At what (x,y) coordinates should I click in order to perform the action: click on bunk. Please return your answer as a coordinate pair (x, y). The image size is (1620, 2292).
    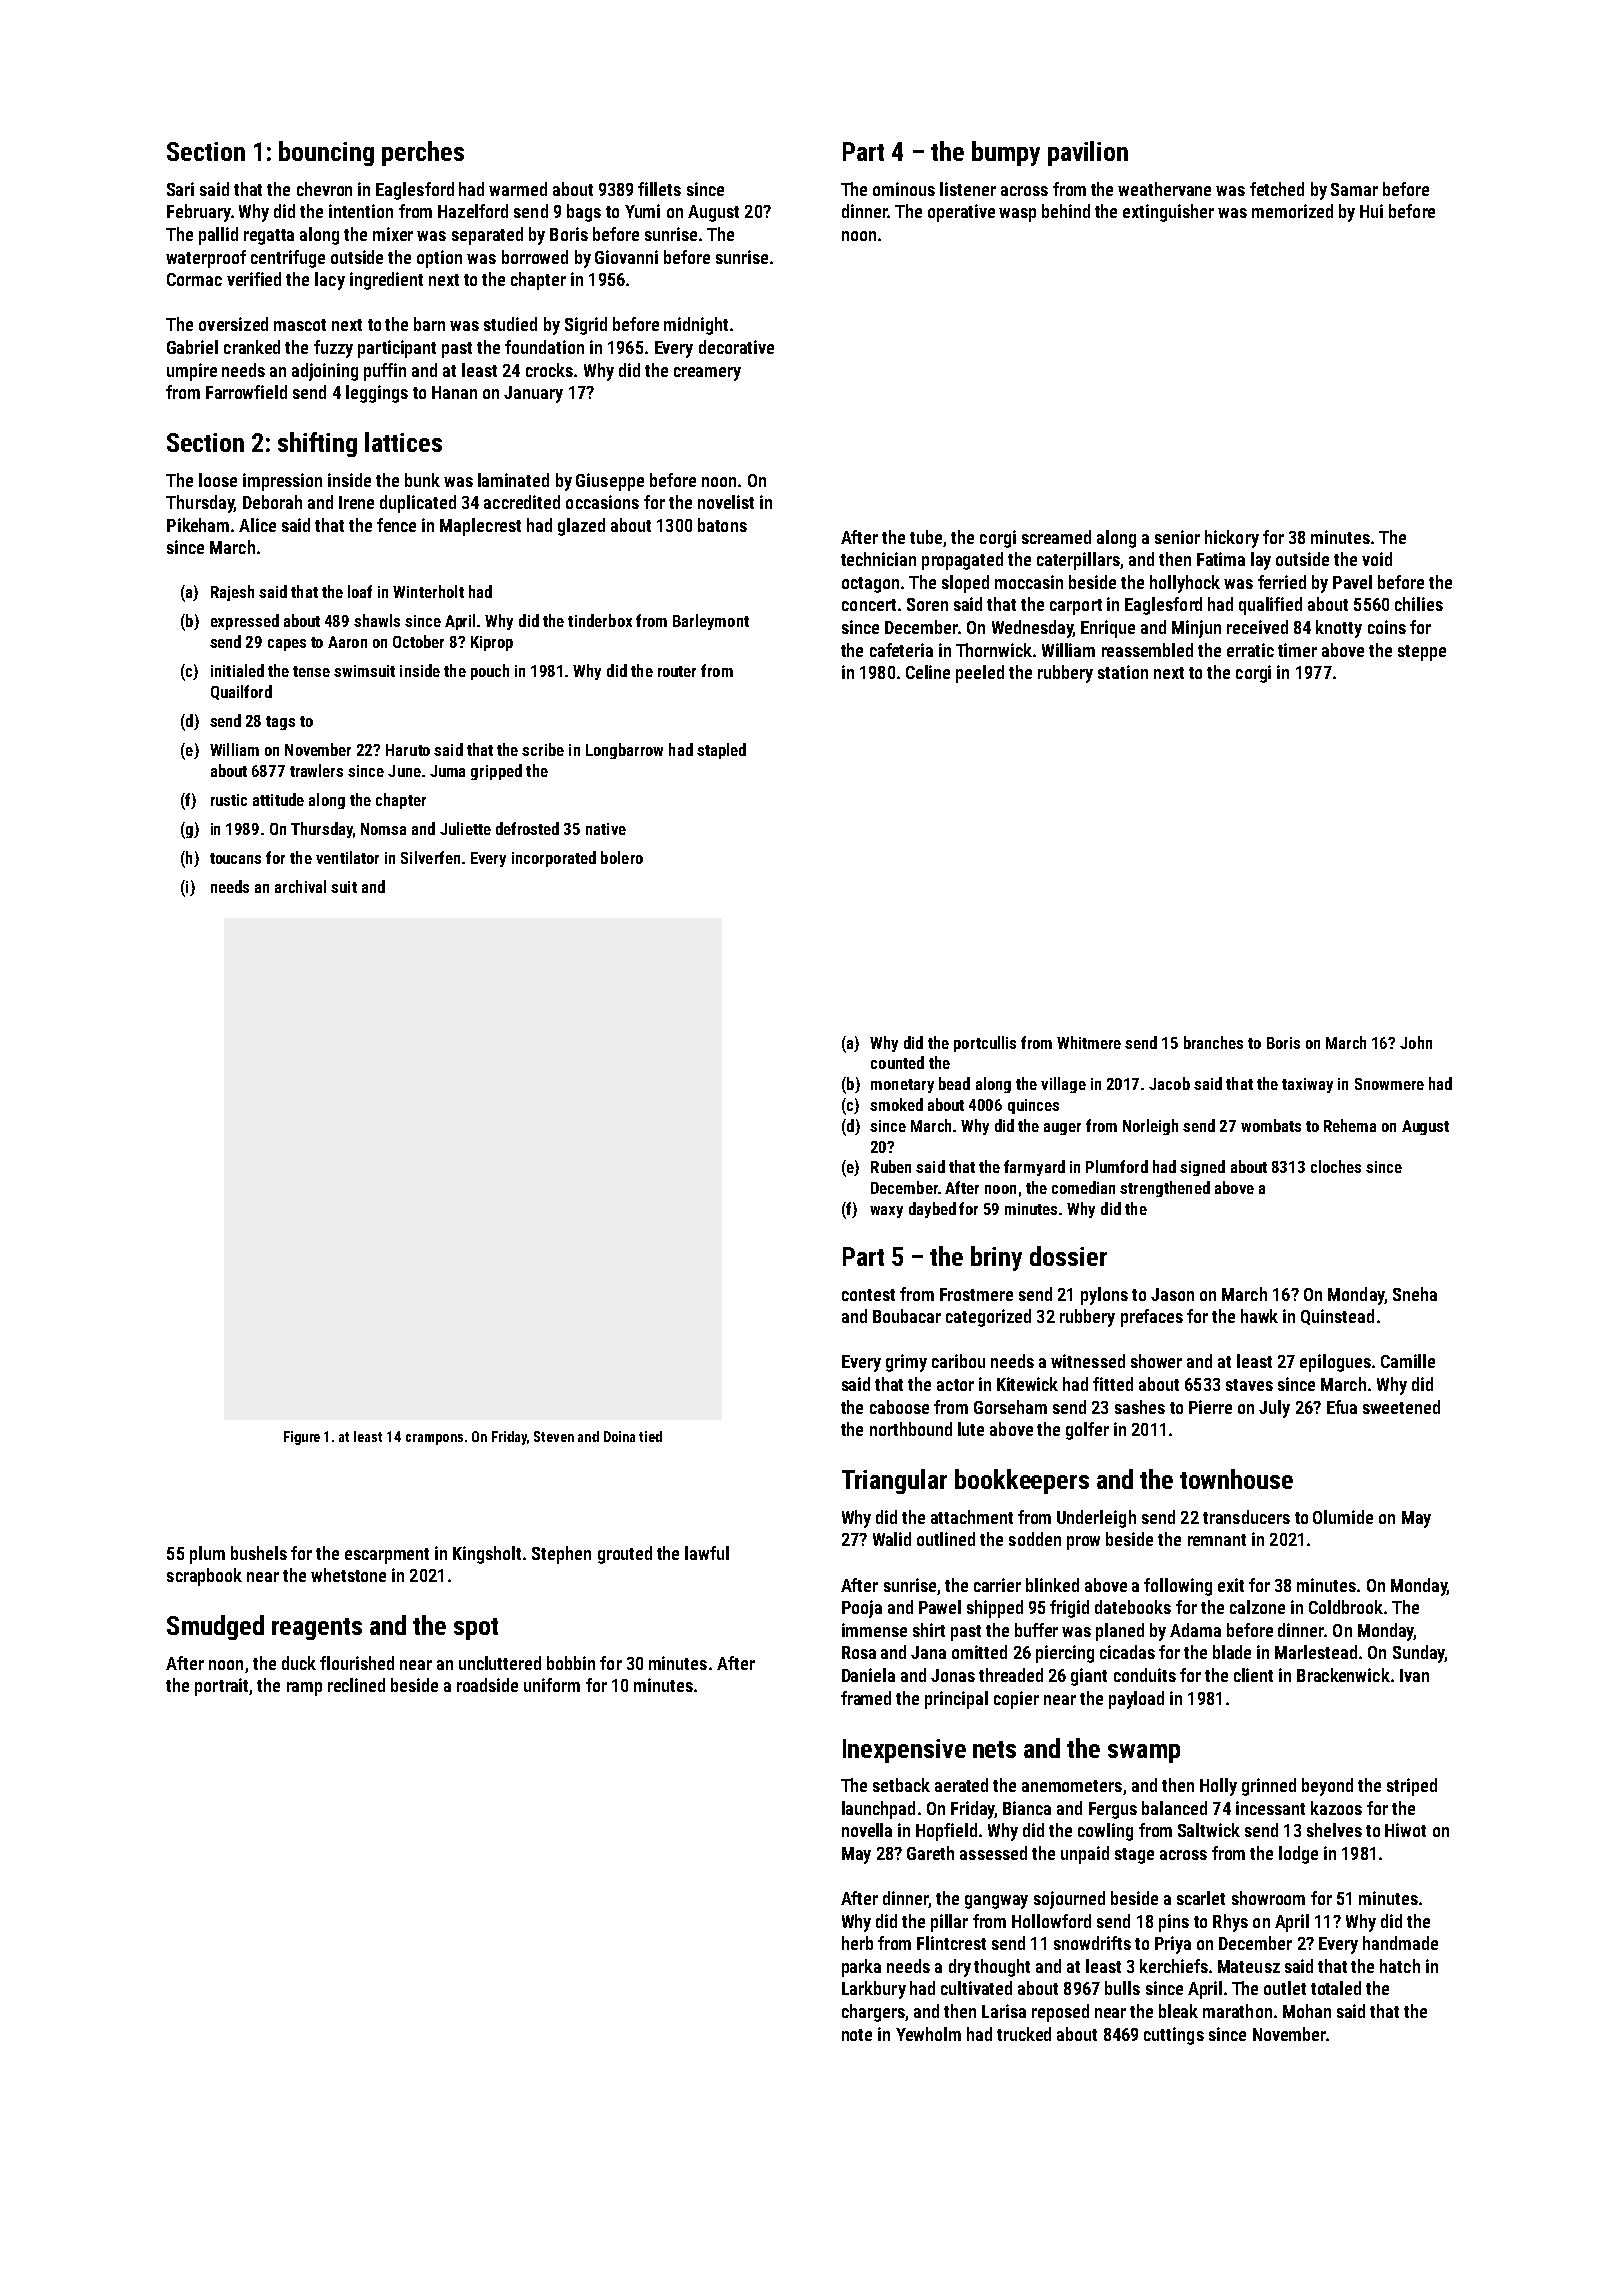
    Looking at the image, I should click on (422, 480).
